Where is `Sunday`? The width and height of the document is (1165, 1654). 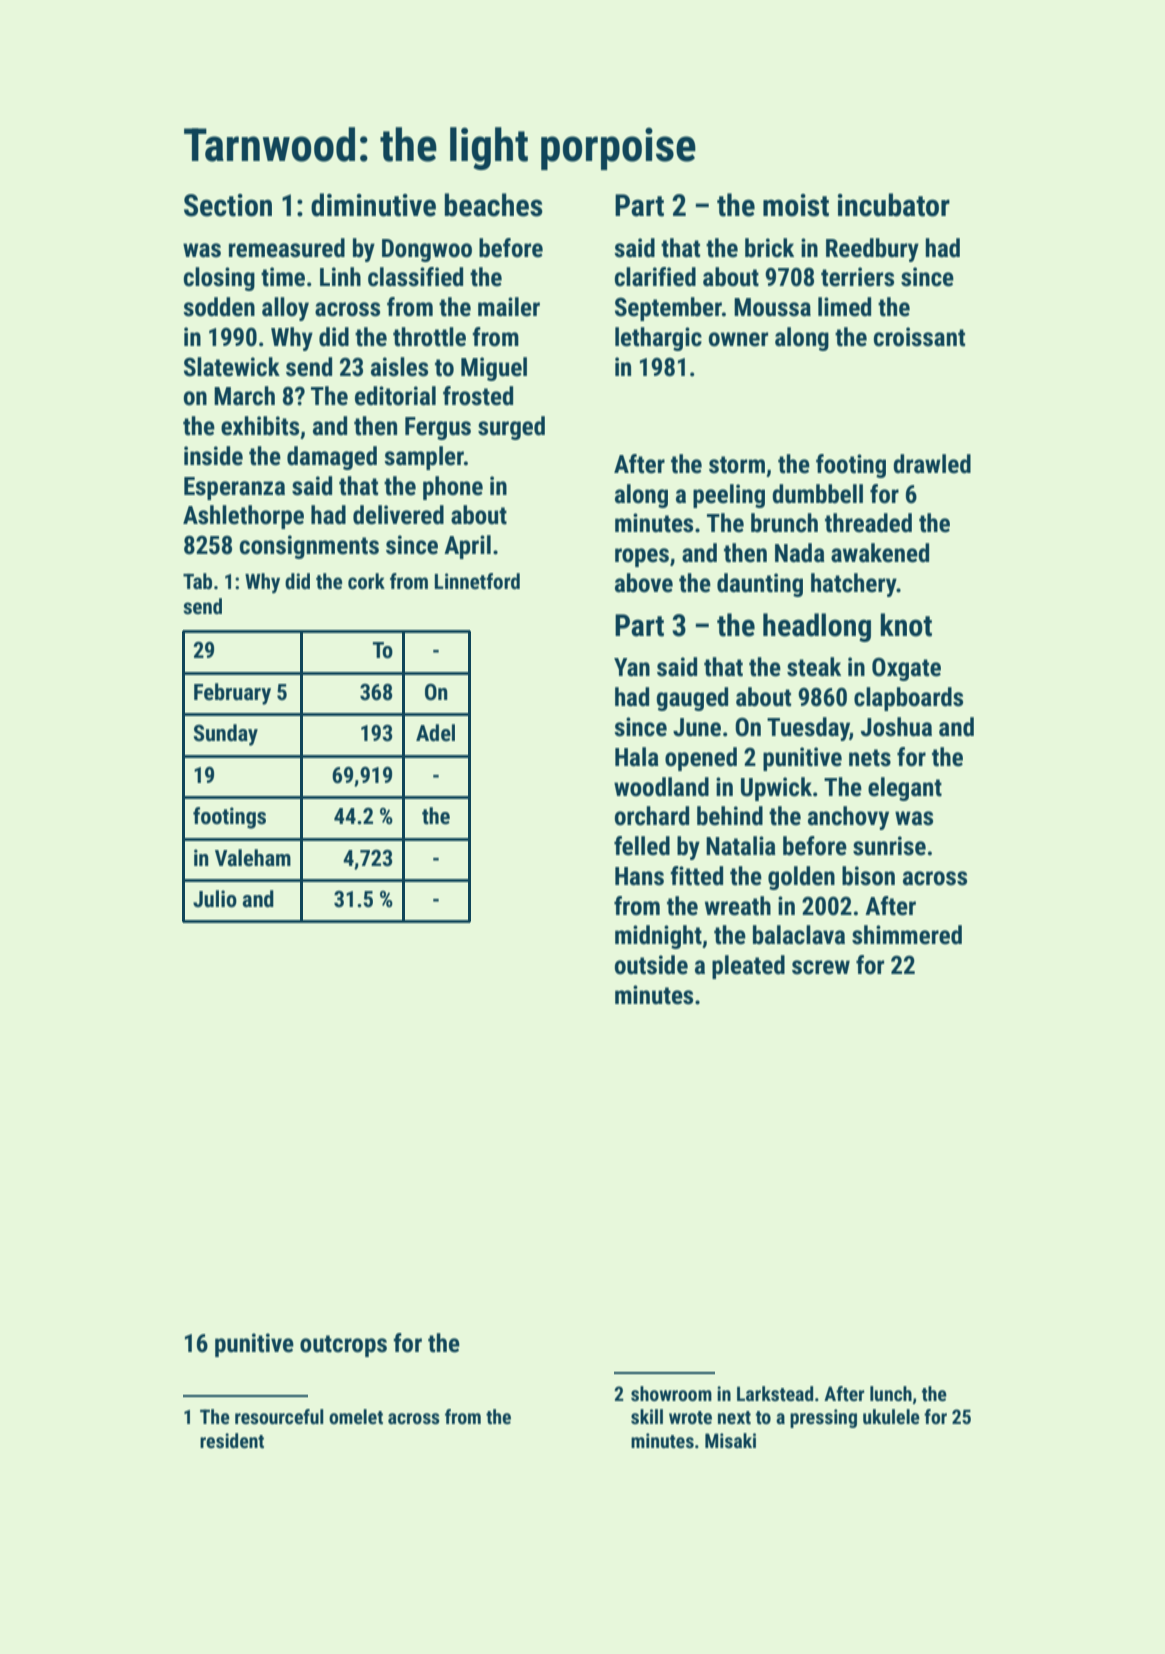
Sunday is located at coordinates (226, 735).
